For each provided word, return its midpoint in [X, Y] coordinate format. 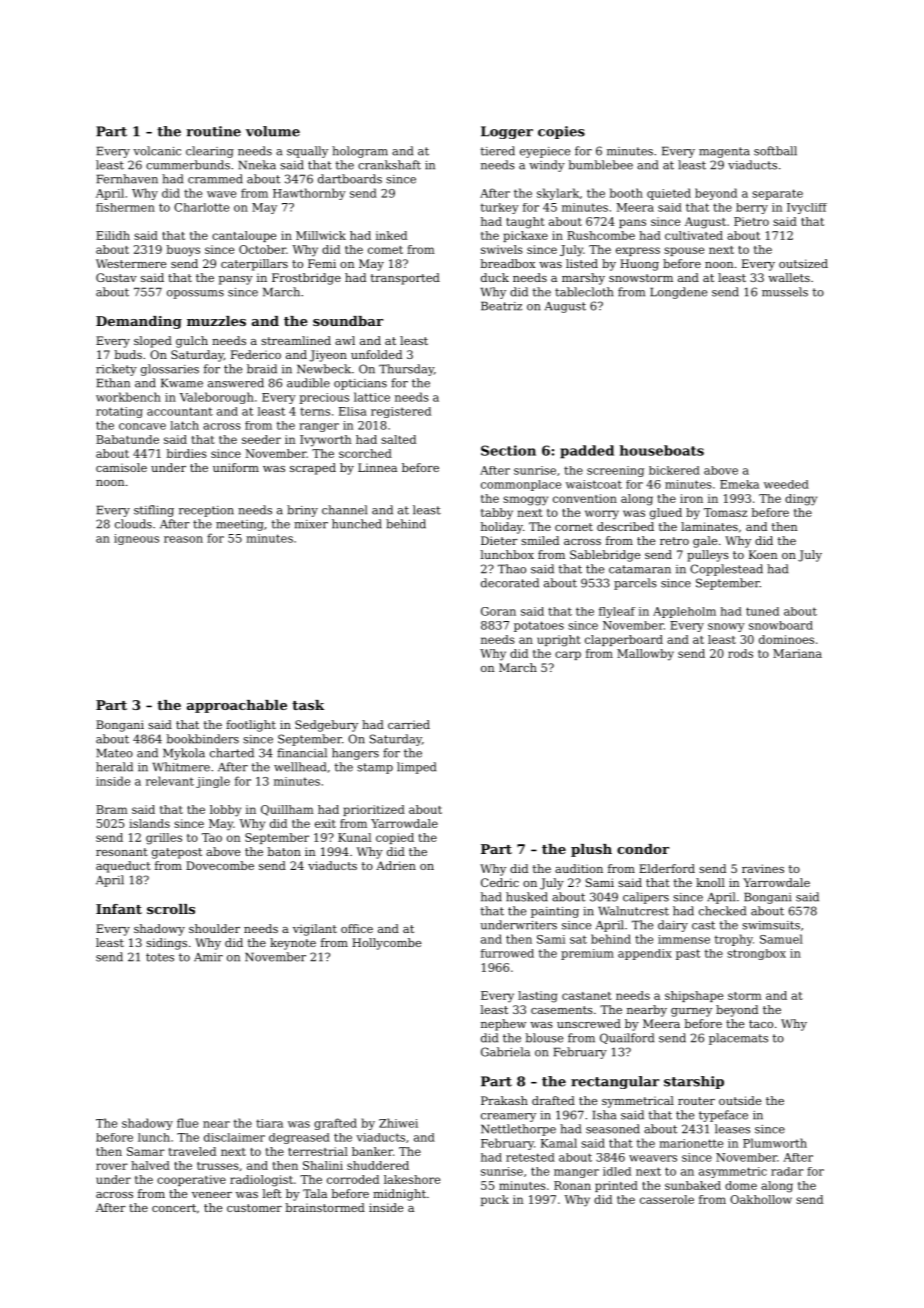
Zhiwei [398, 1123]
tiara [269, 1123]
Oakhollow [761, 1199]
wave [221, 194]
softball [775, 151]
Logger [507, 132]
